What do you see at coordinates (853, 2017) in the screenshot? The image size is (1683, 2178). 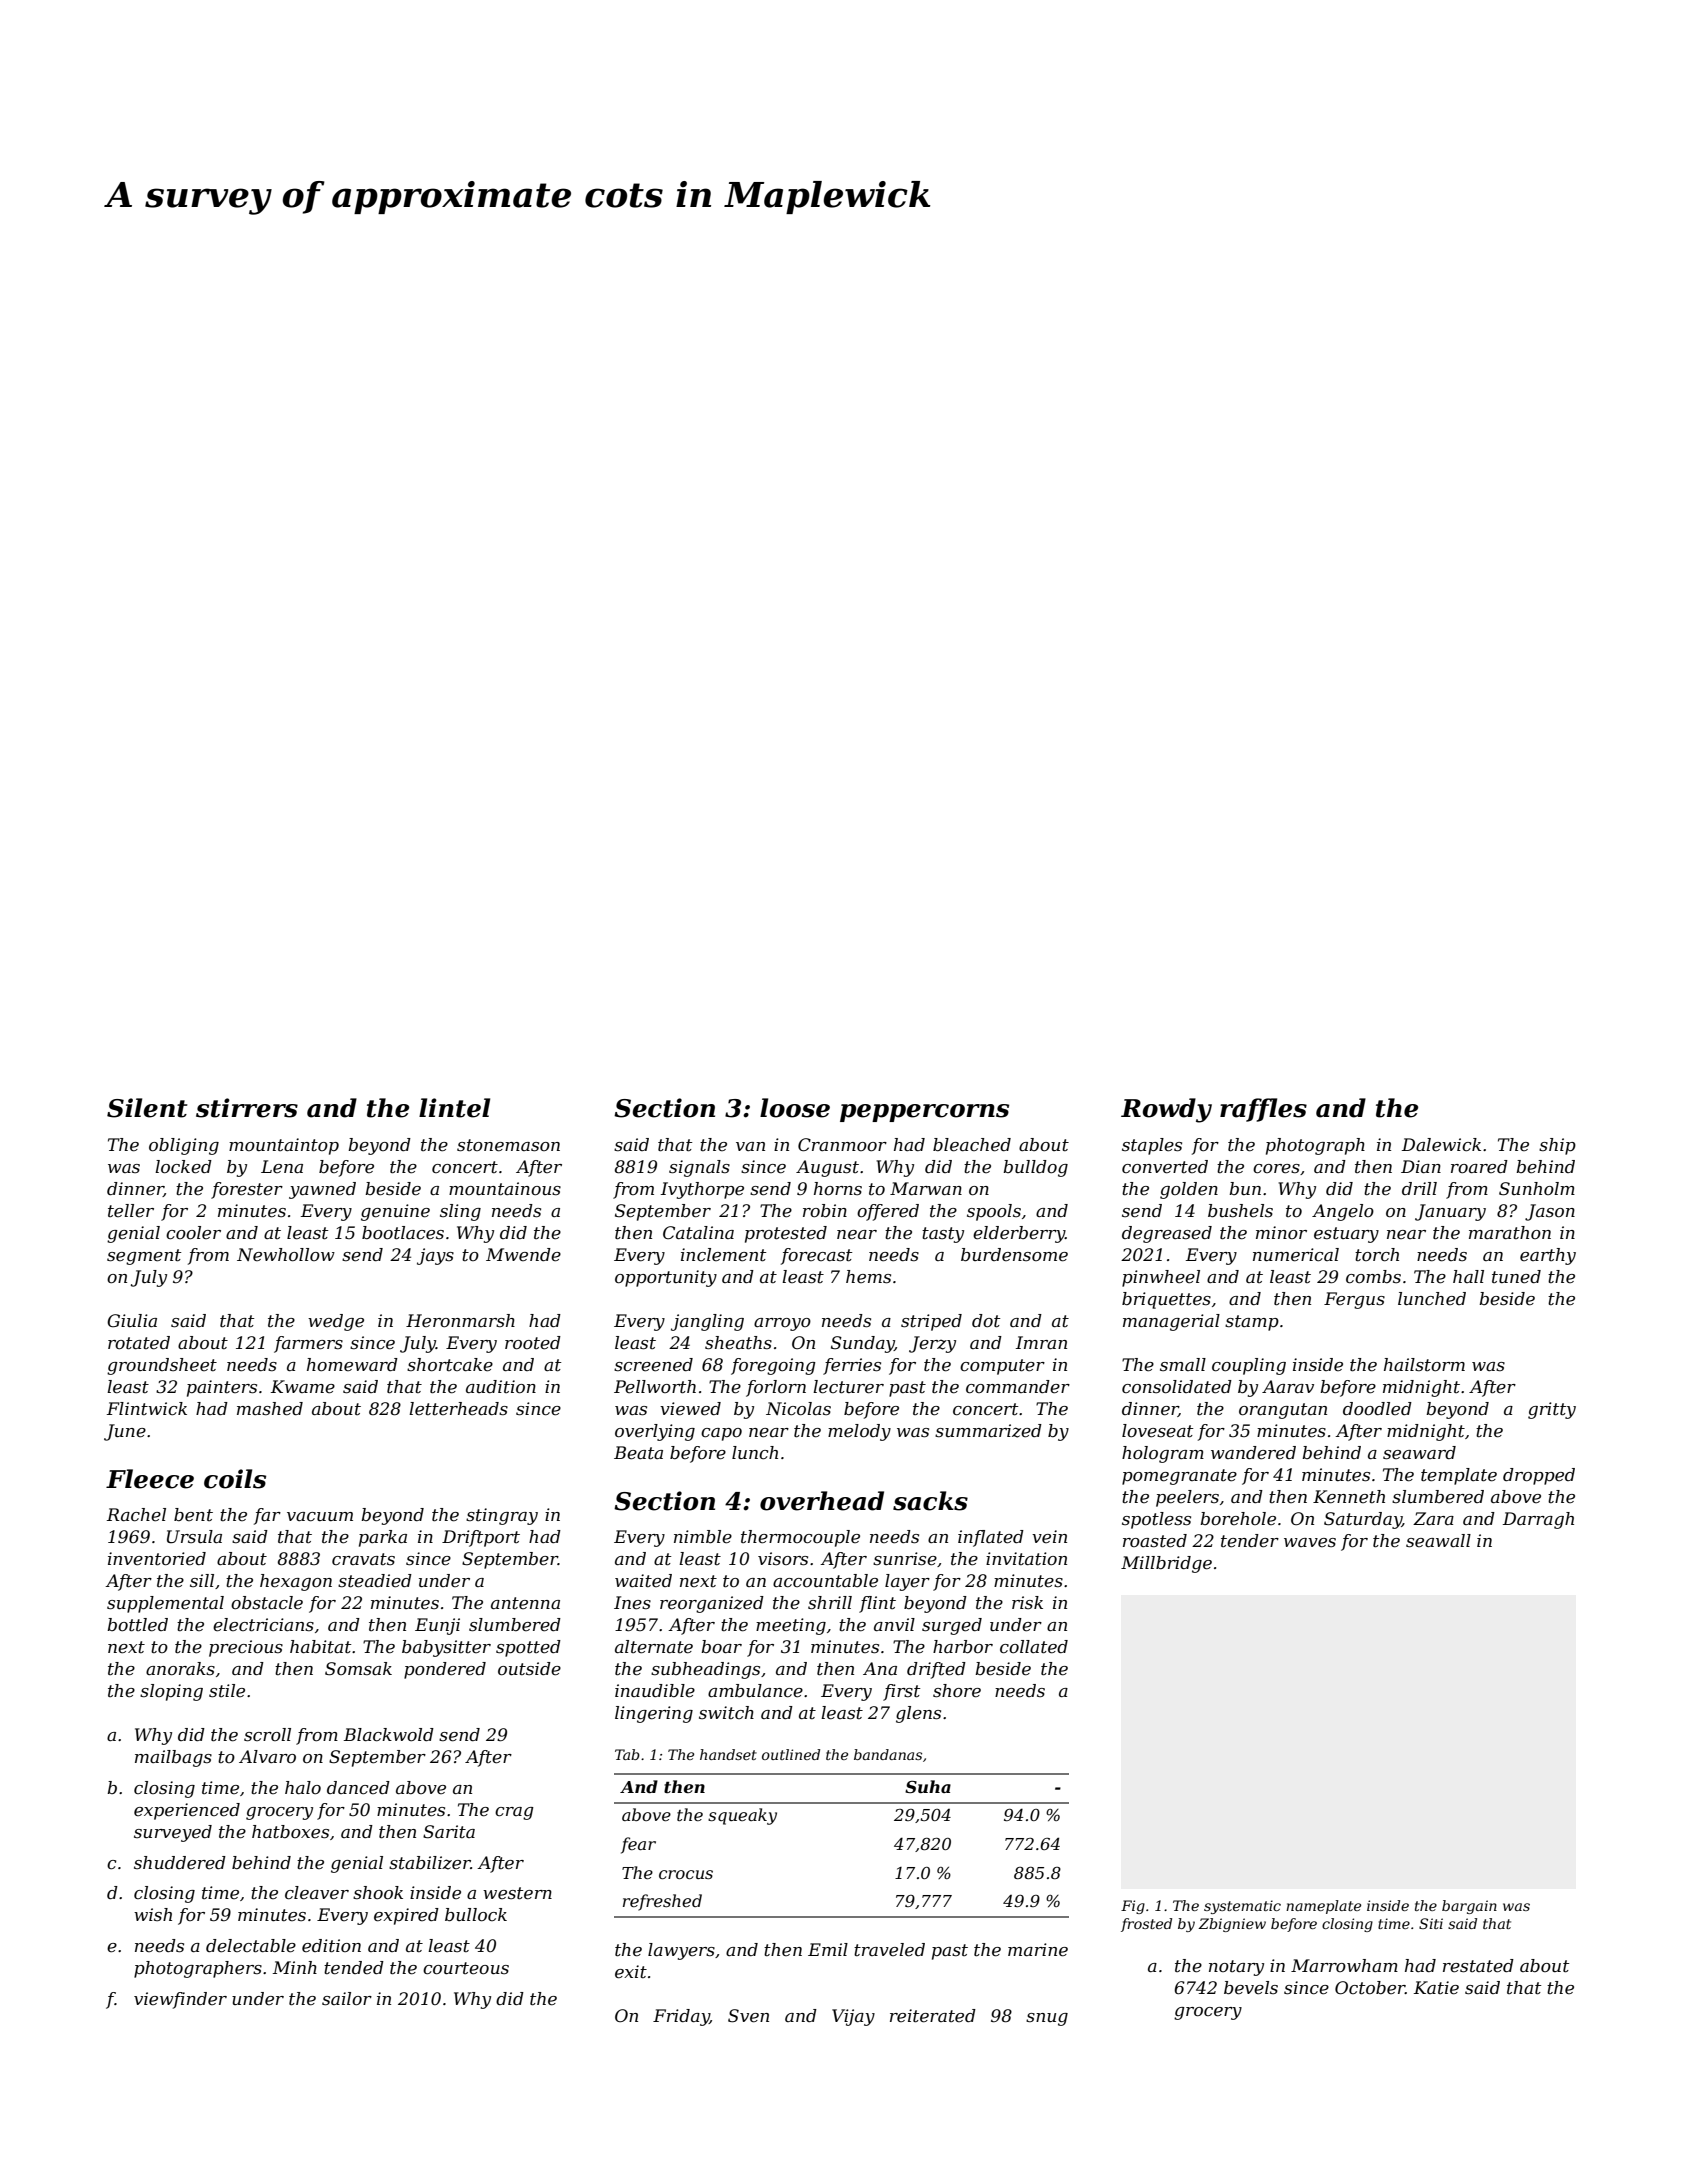 I see `Vijay` at bounding box center [853, 2017].
